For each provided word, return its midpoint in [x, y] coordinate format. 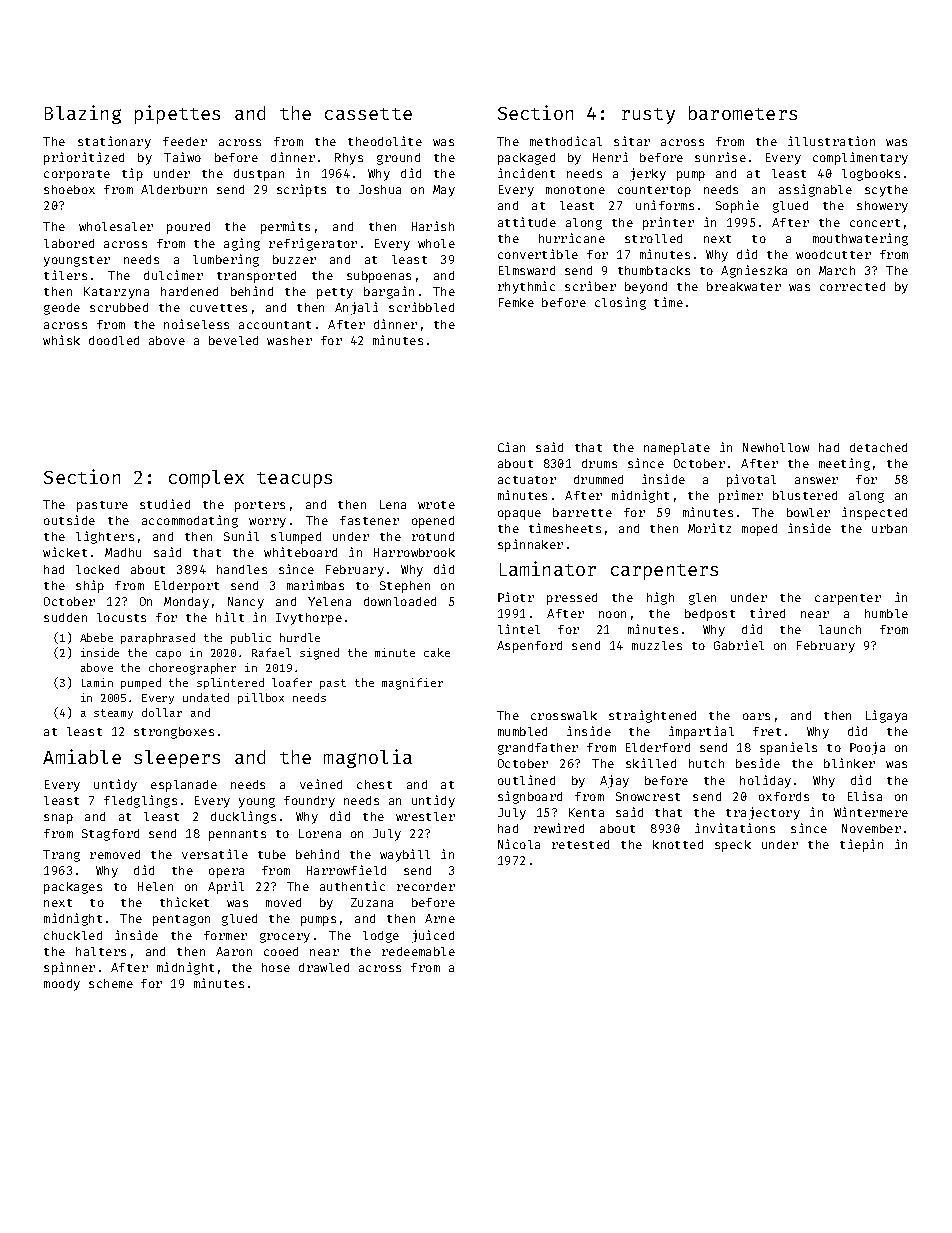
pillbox [261, 698]
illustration [831, 141]
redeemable [418, 951]
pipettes [177, 114]
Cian [511, 447]
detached [878, 447]
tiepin [861, 845]
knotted [678, 844]
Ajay [614, 781]
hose [276, 967]
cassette [368, 114]
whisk [61, 340]
